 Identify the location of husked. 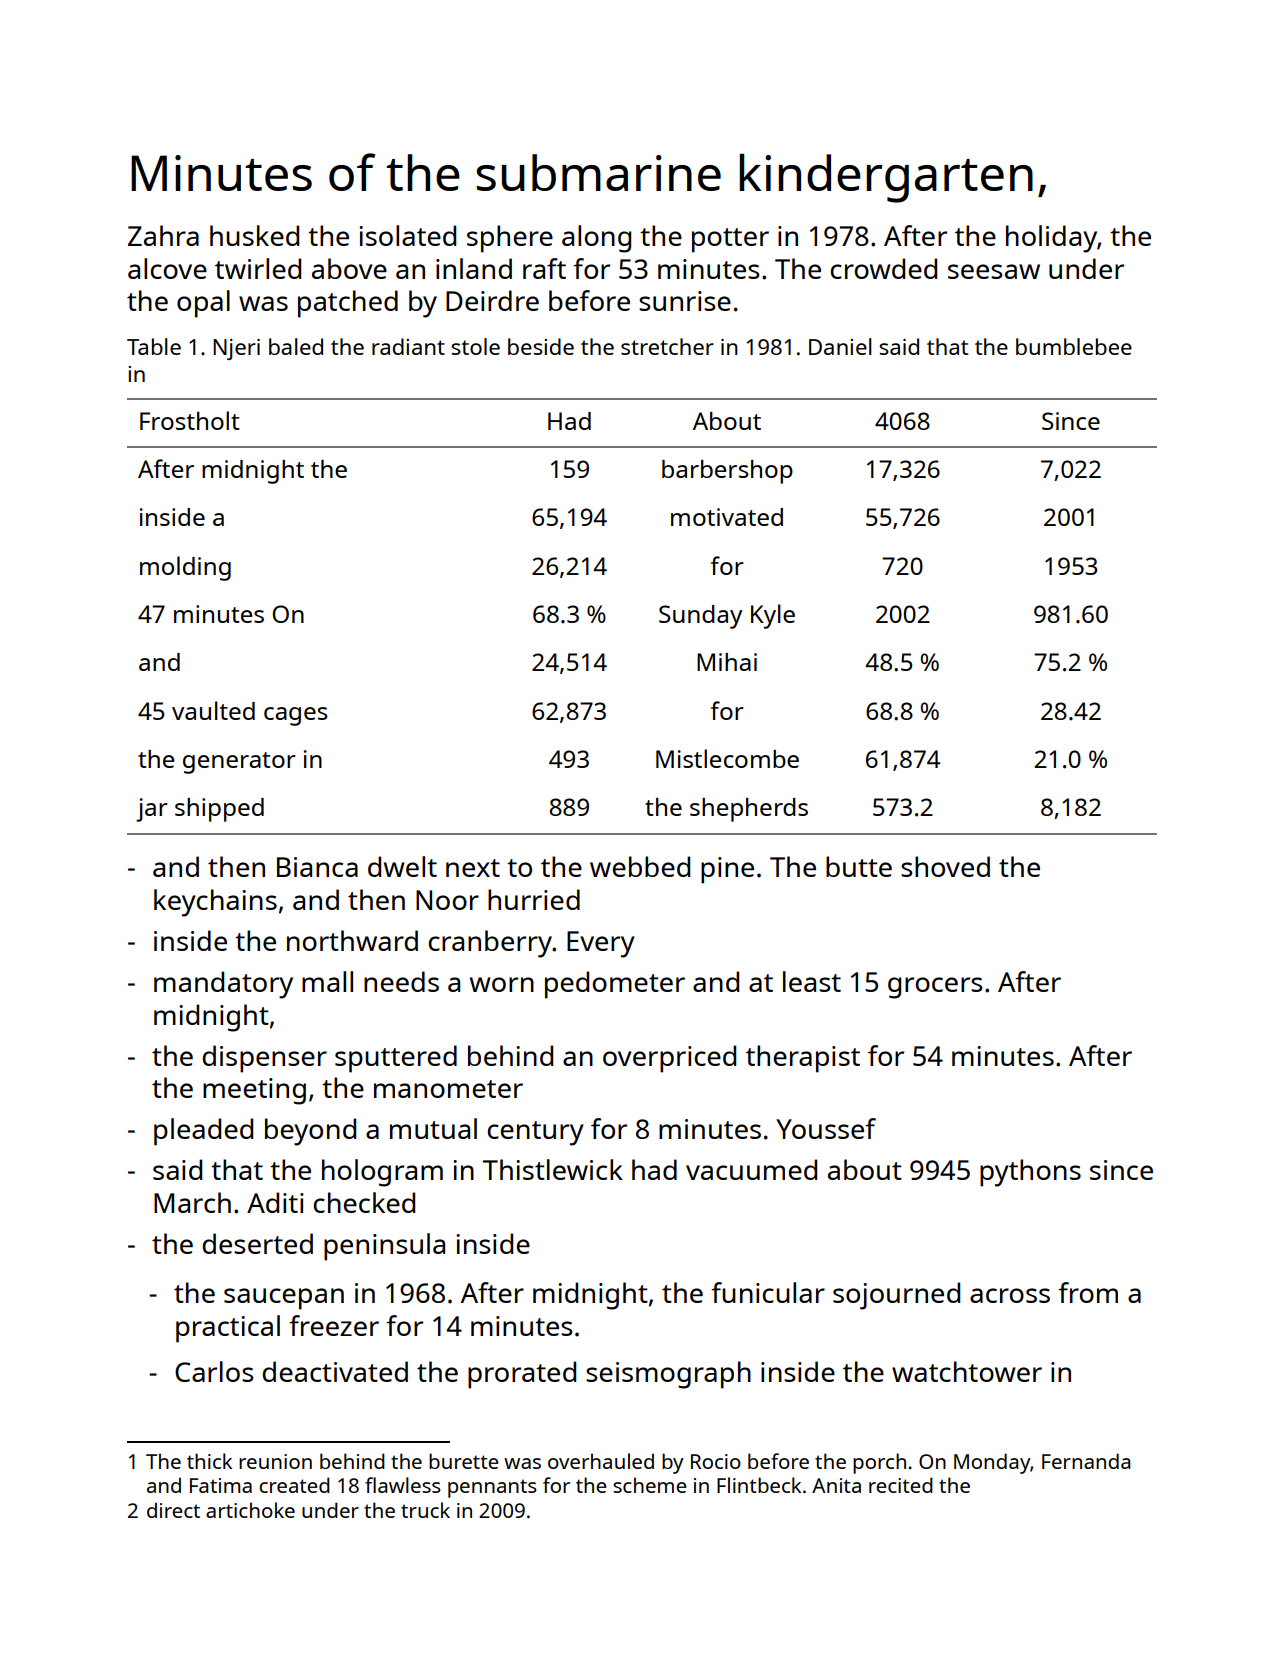
(254, 235).
